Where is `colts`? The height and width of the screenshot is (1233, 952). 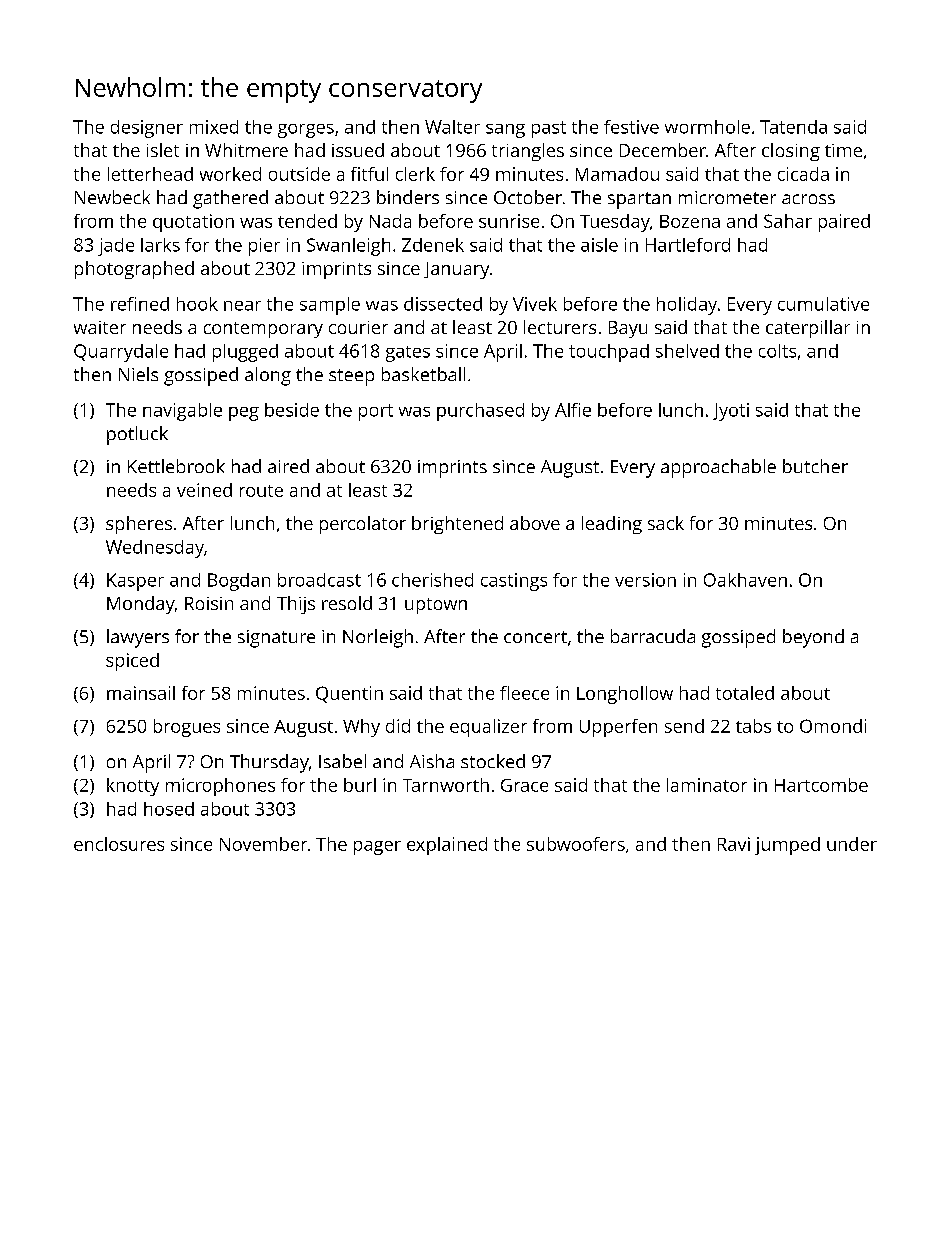 colts is located at coordinates (777, 351).
